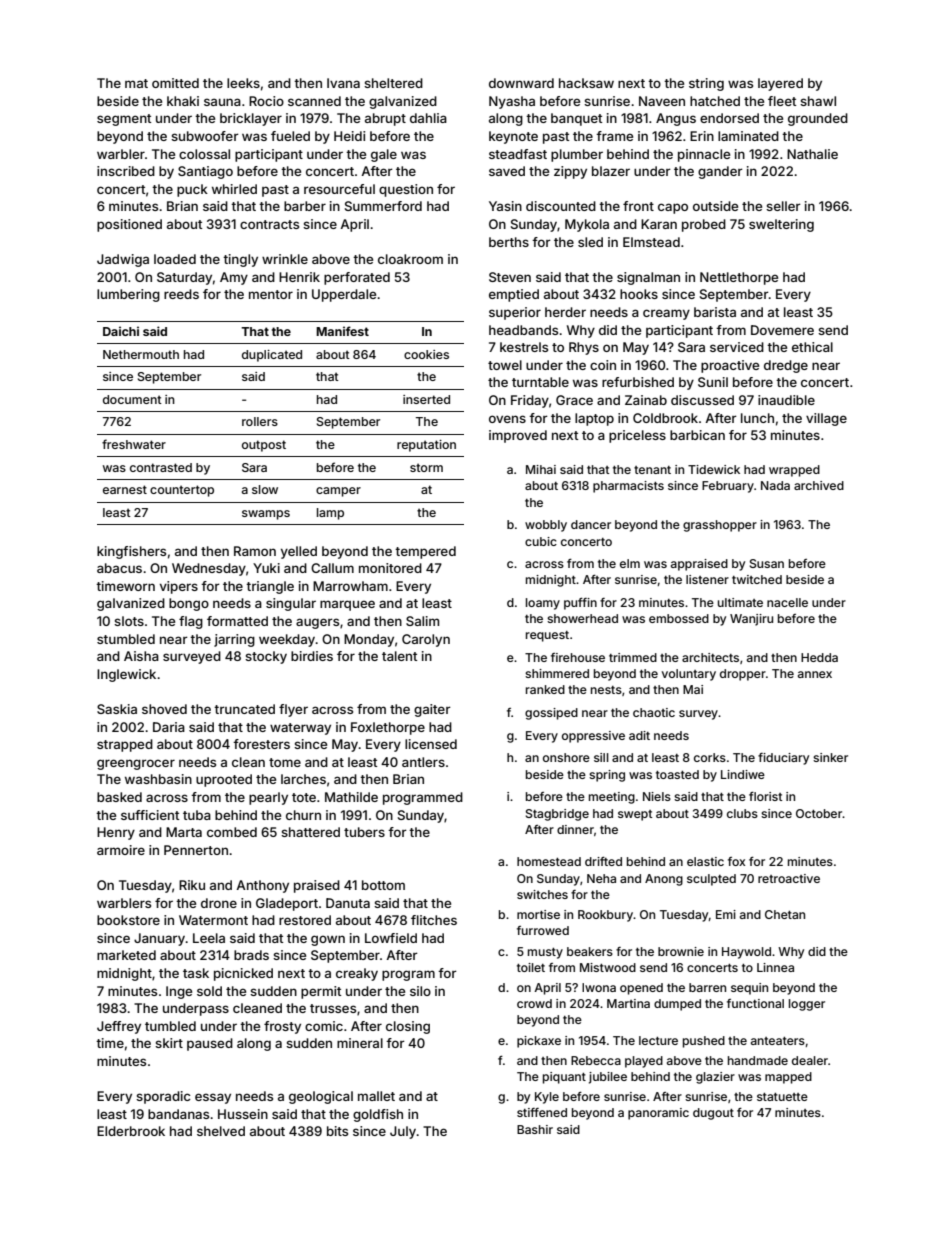 This page has height=1233, width=952. Describe the element at coordinates (425, 552) in the page. I see `tempered` at that location.
